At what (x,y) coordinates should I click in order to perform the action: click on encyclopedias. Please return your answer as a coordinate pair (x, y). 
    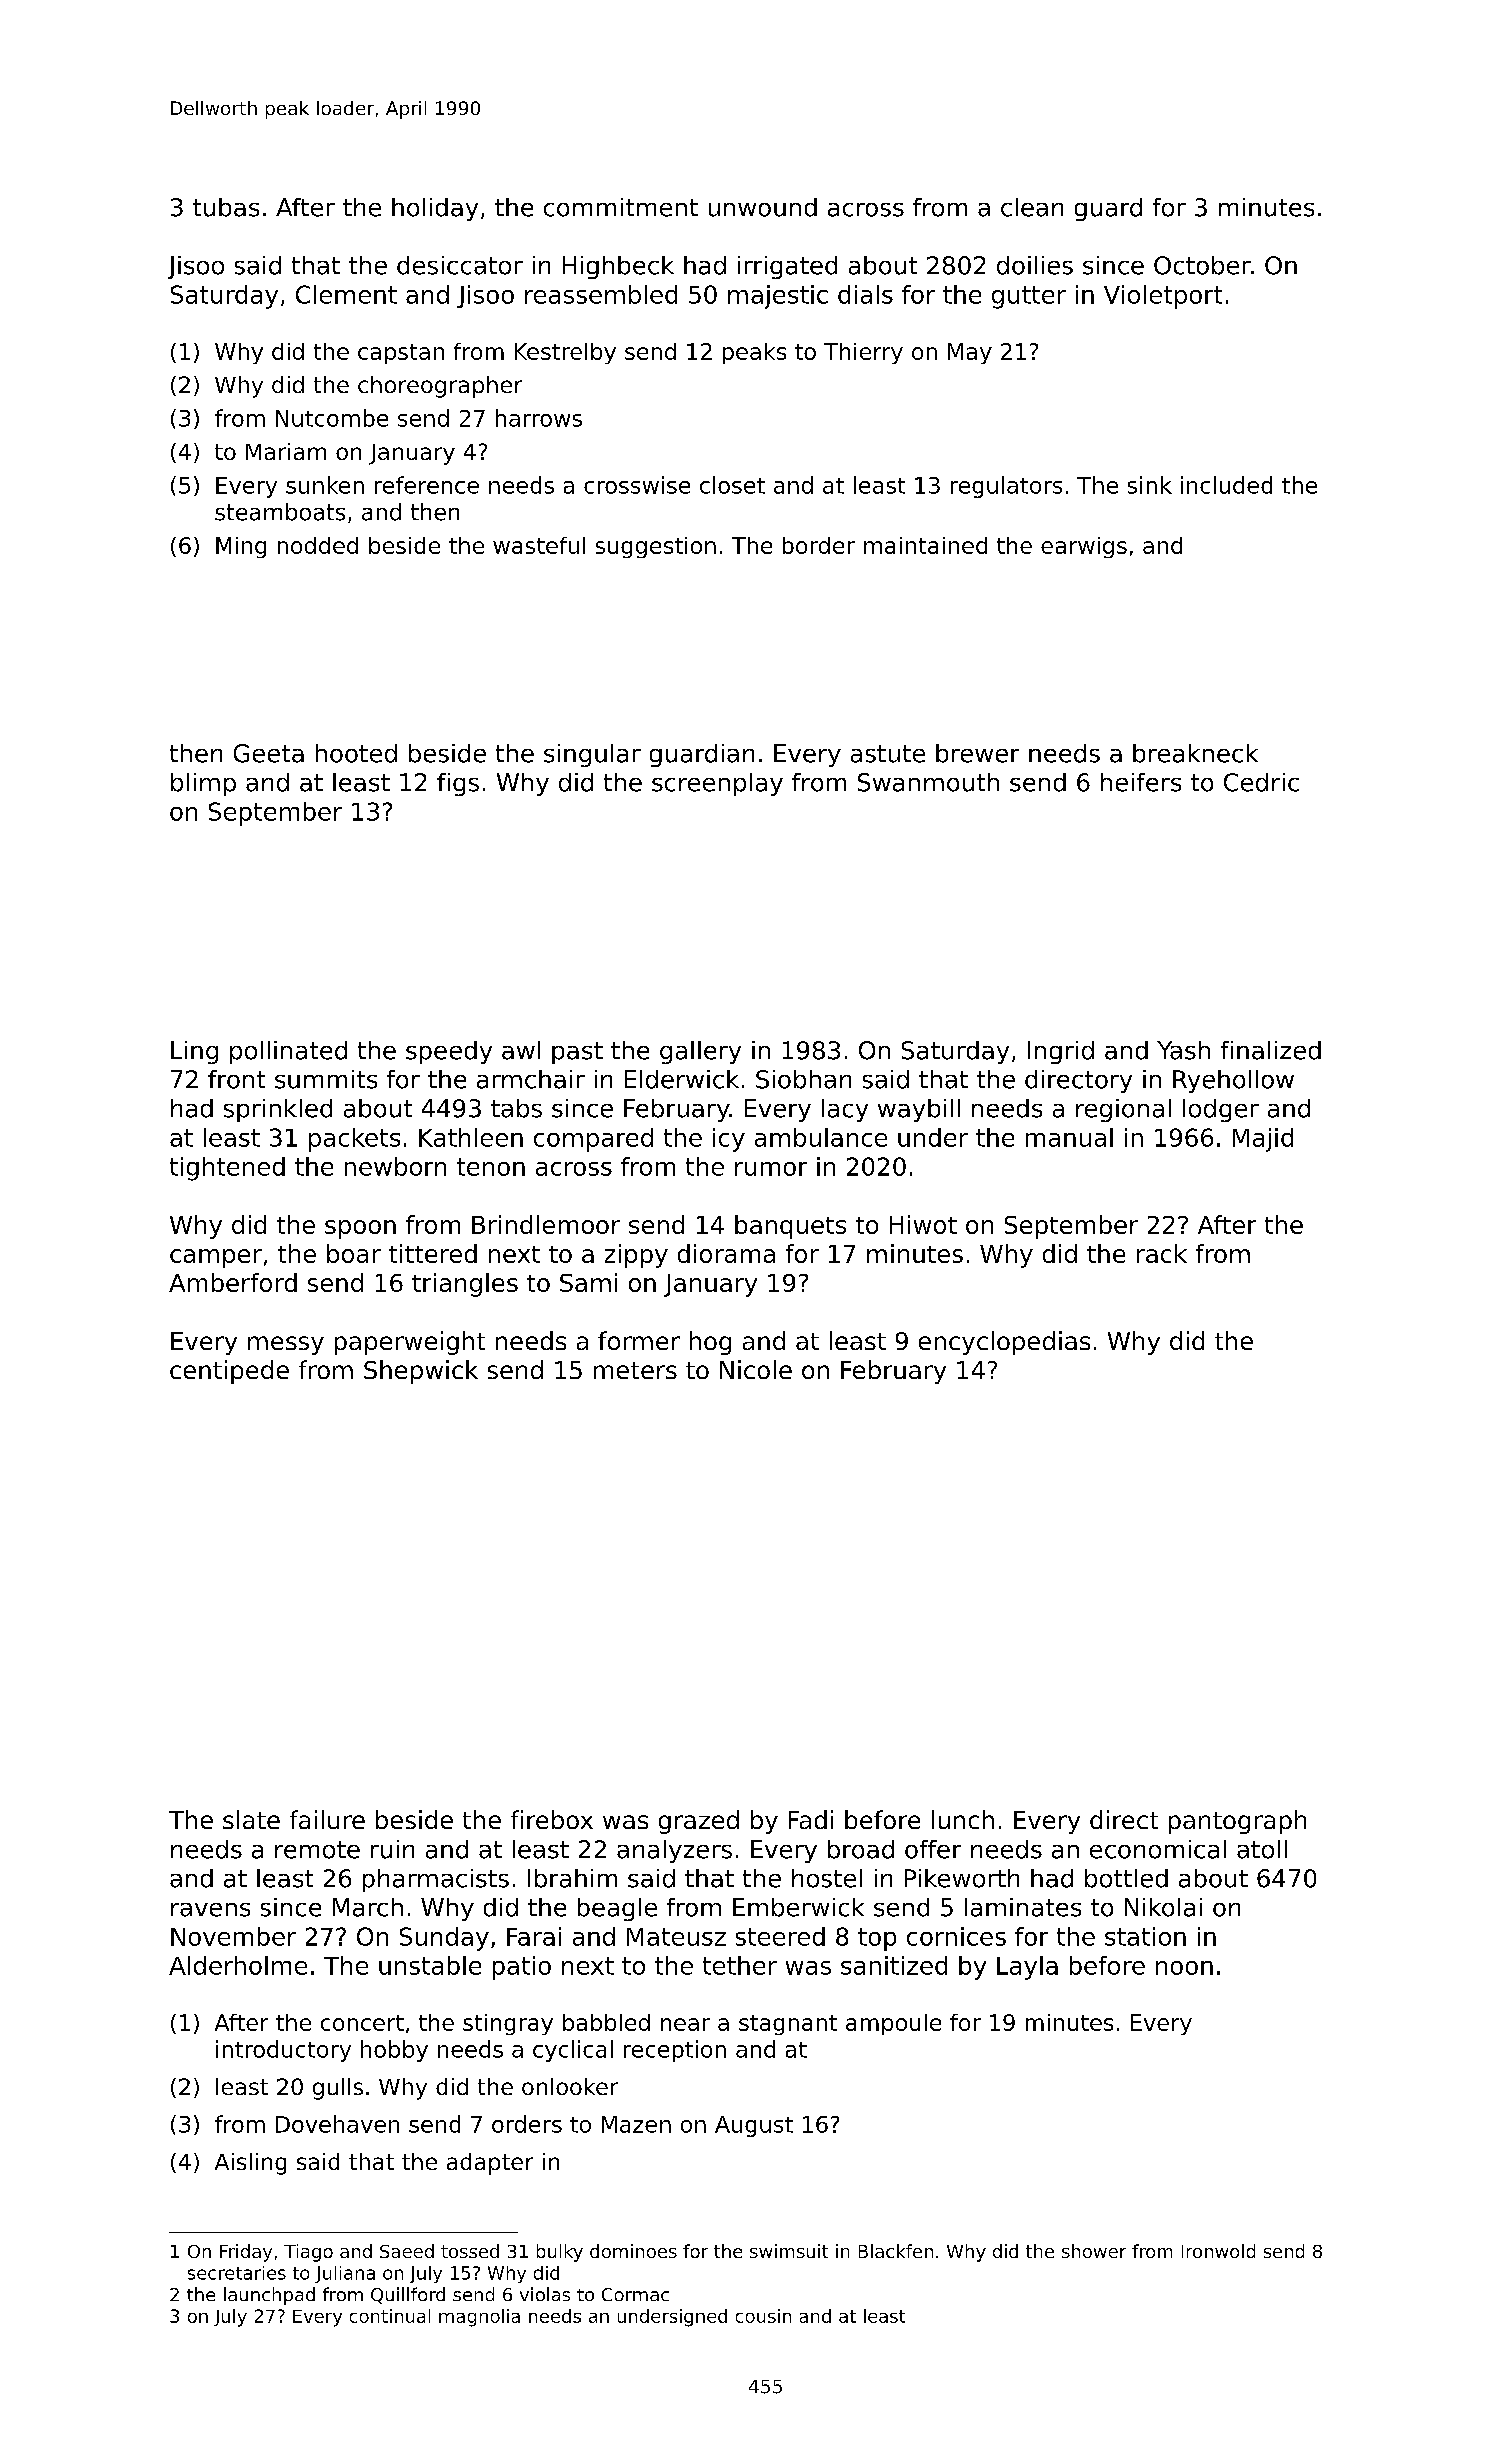
    Looking at the image, I should click on (1004, 1343).
